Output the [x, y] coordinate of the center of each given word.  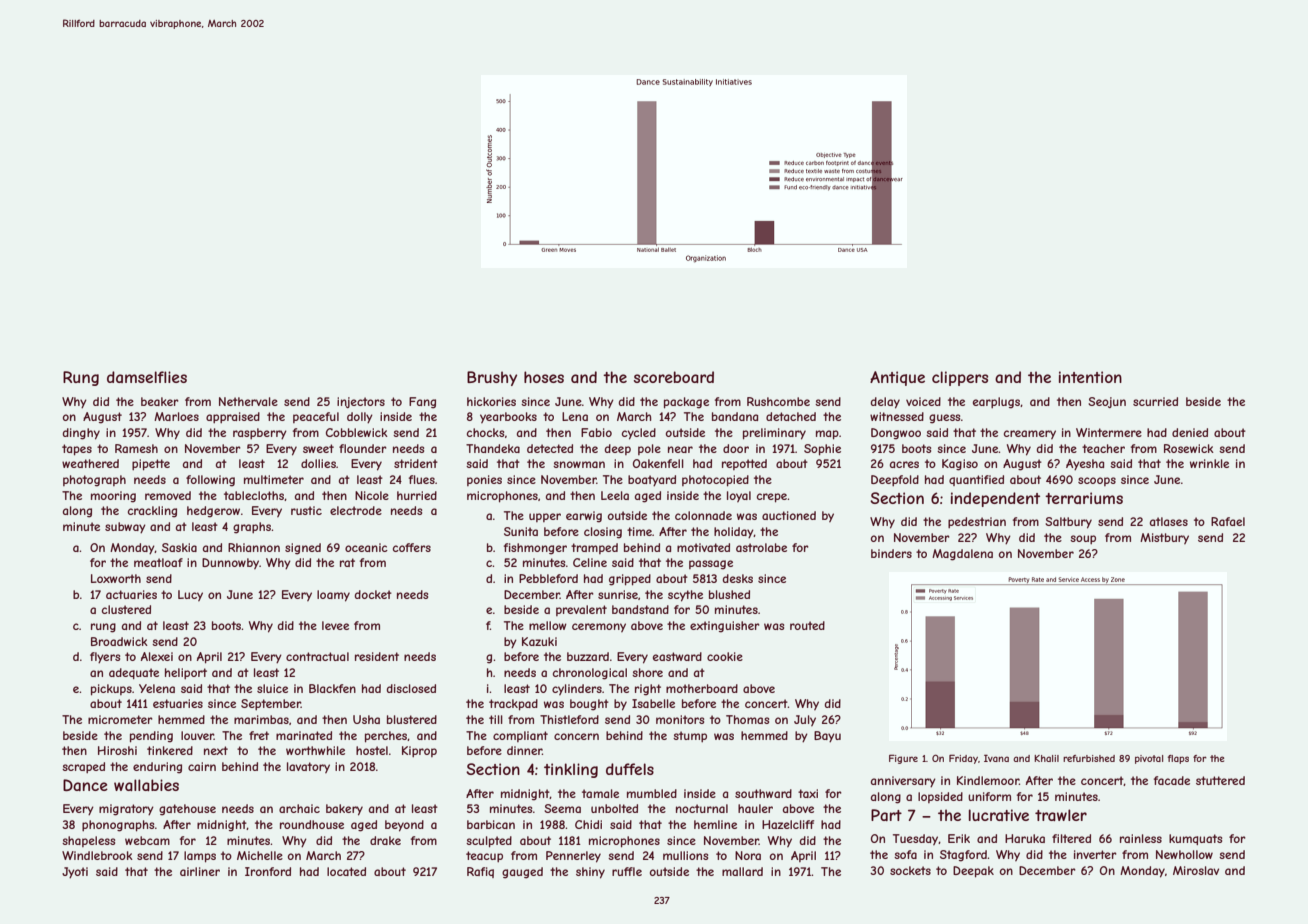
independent [995, 499]
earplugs [997, 403]
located [346, 871]
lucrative [999, 815]
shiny [590, 873]
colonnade [703, 515]
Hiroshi [117, 750]
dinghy [81, 434]
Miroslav [1196, 870]
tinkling [571, 770]
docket [373, 594]
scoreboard [674, 377]
